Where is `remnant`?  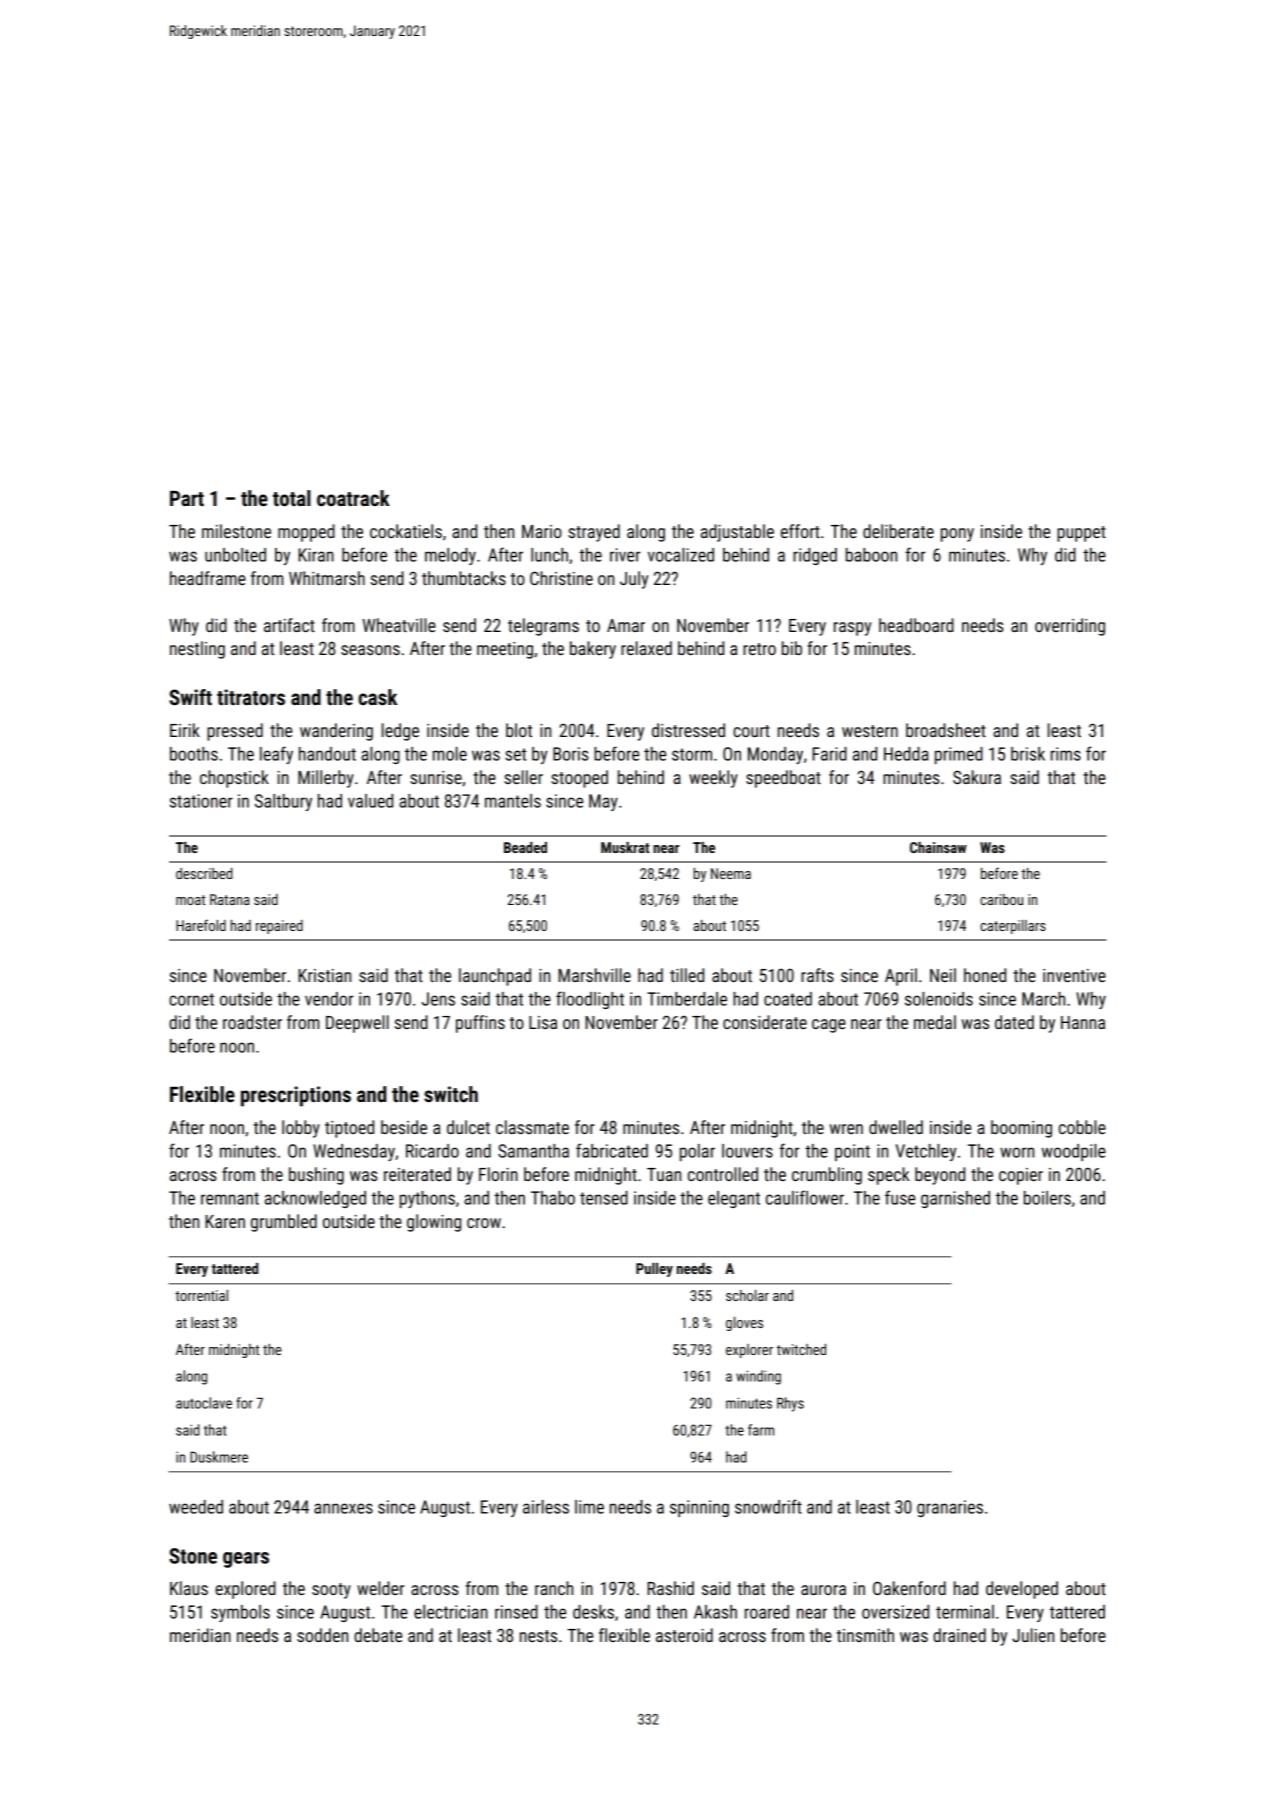 remnant is located at coordinates (230, 1198).
